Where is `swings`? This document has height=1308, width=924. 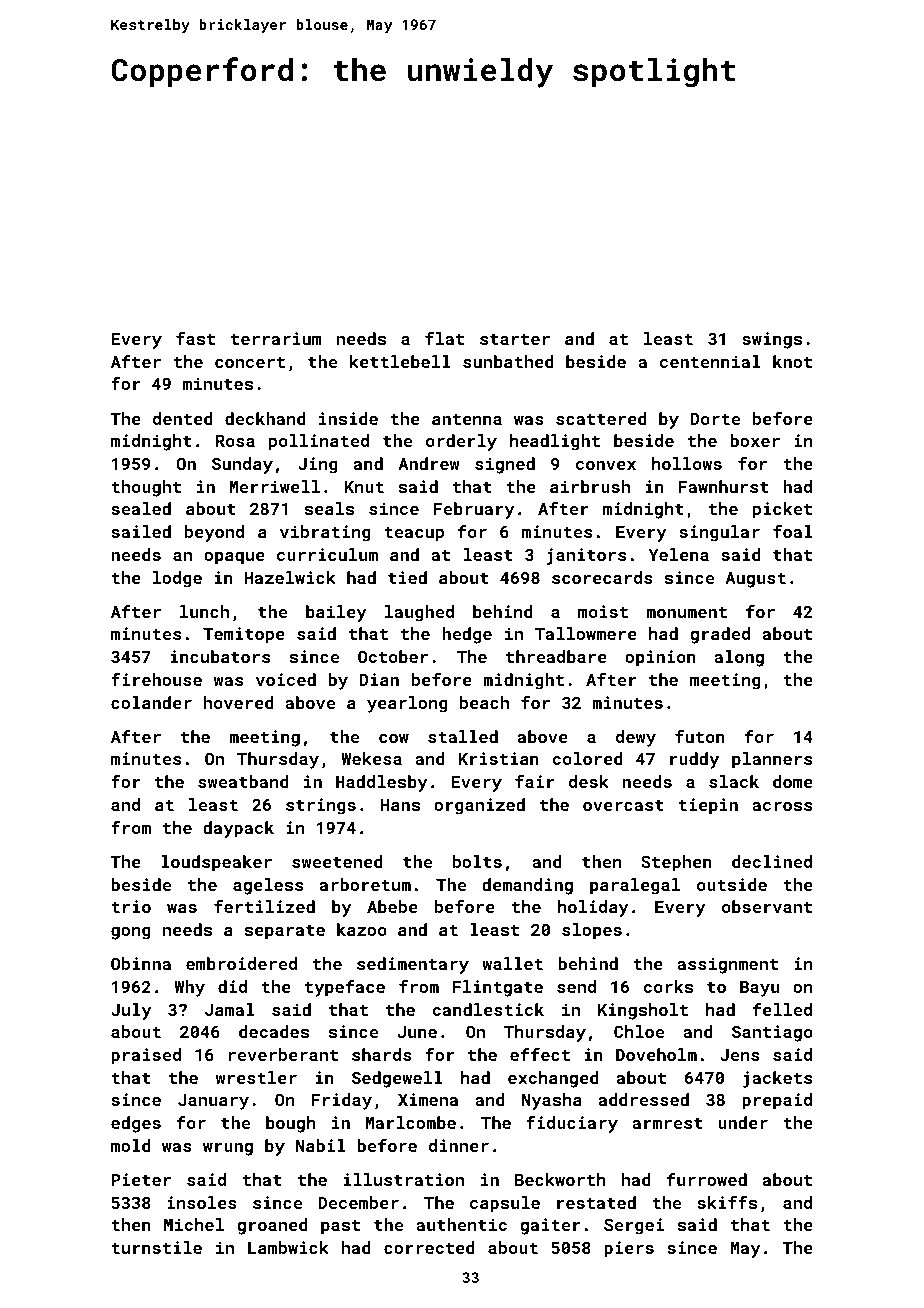 swings is located at coordinates (772, 340).
